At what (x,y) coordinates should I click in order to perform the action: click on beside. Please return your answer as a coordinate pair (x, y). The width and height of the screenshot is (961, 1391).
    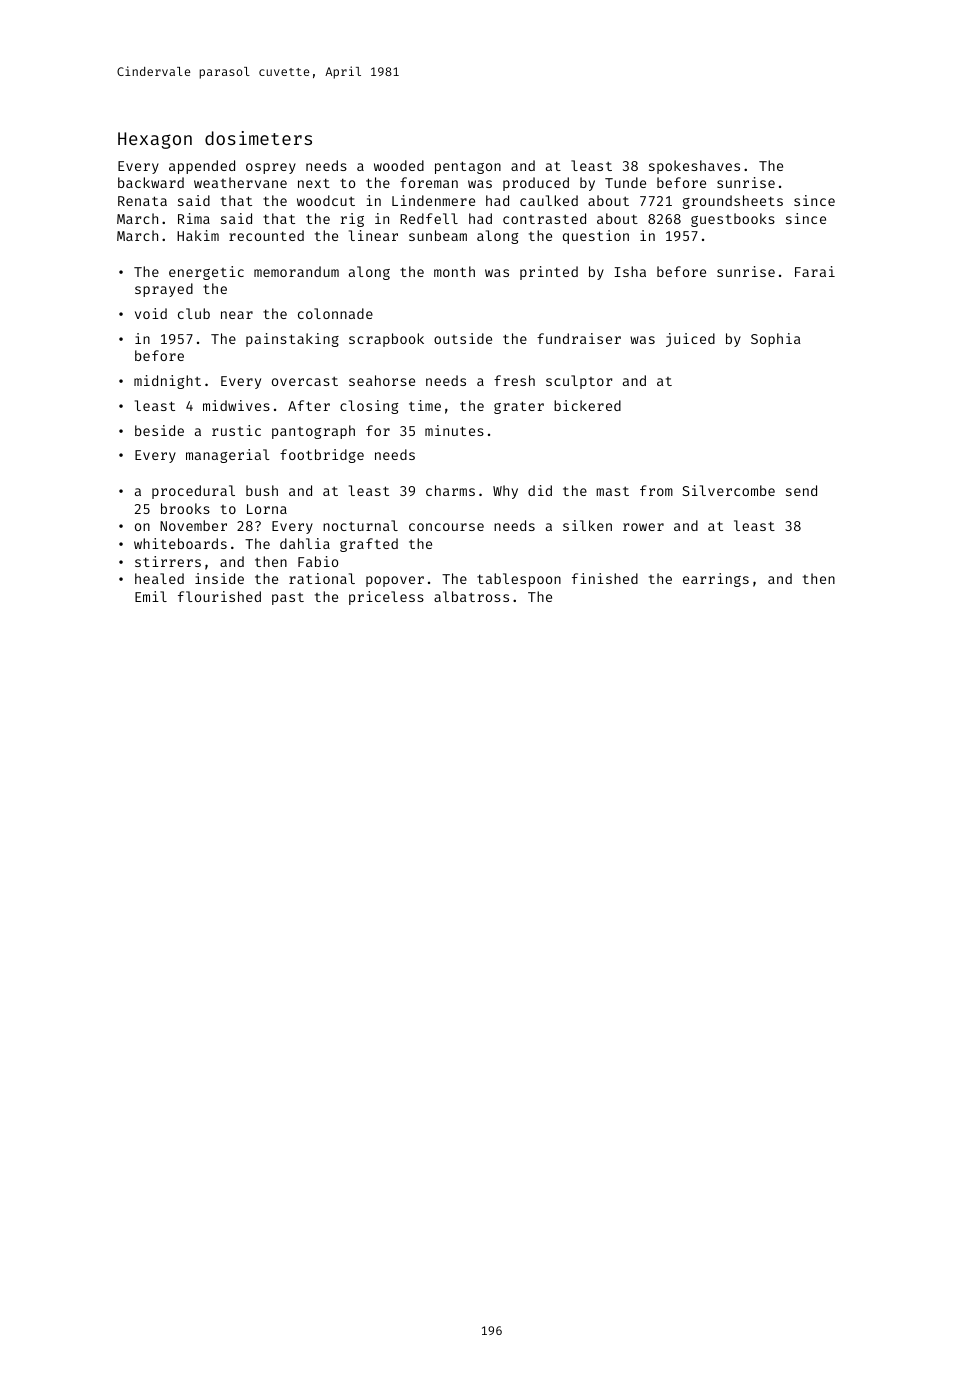
    Looking at the image, I should click on (159, 430).
